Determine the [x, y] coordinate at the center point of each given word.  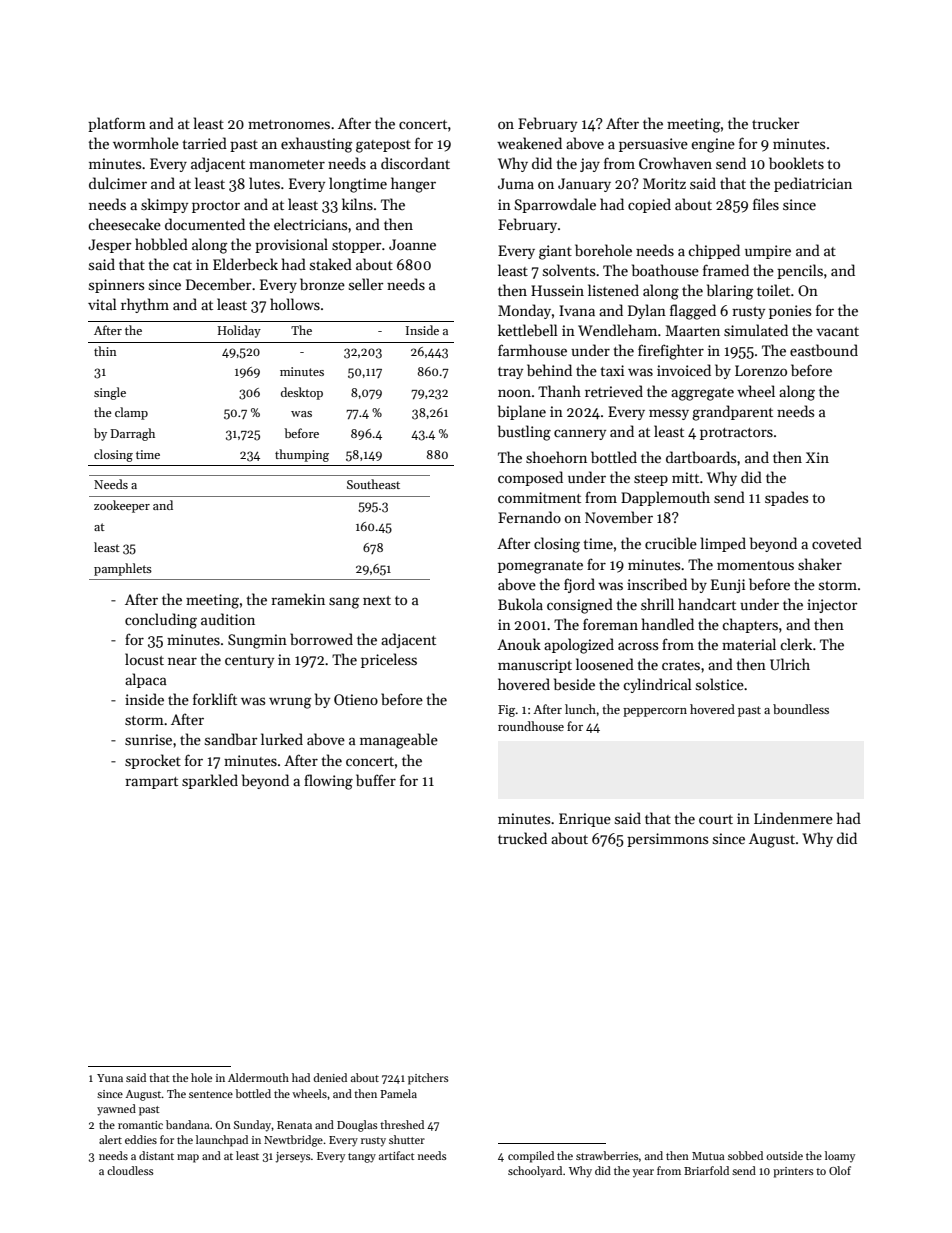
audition [228, 619]
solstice [720, 684]
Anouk [519, 644]
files [766, 204]
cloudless [130, 1170]
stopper [357, 247]
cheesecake [124, 224]
